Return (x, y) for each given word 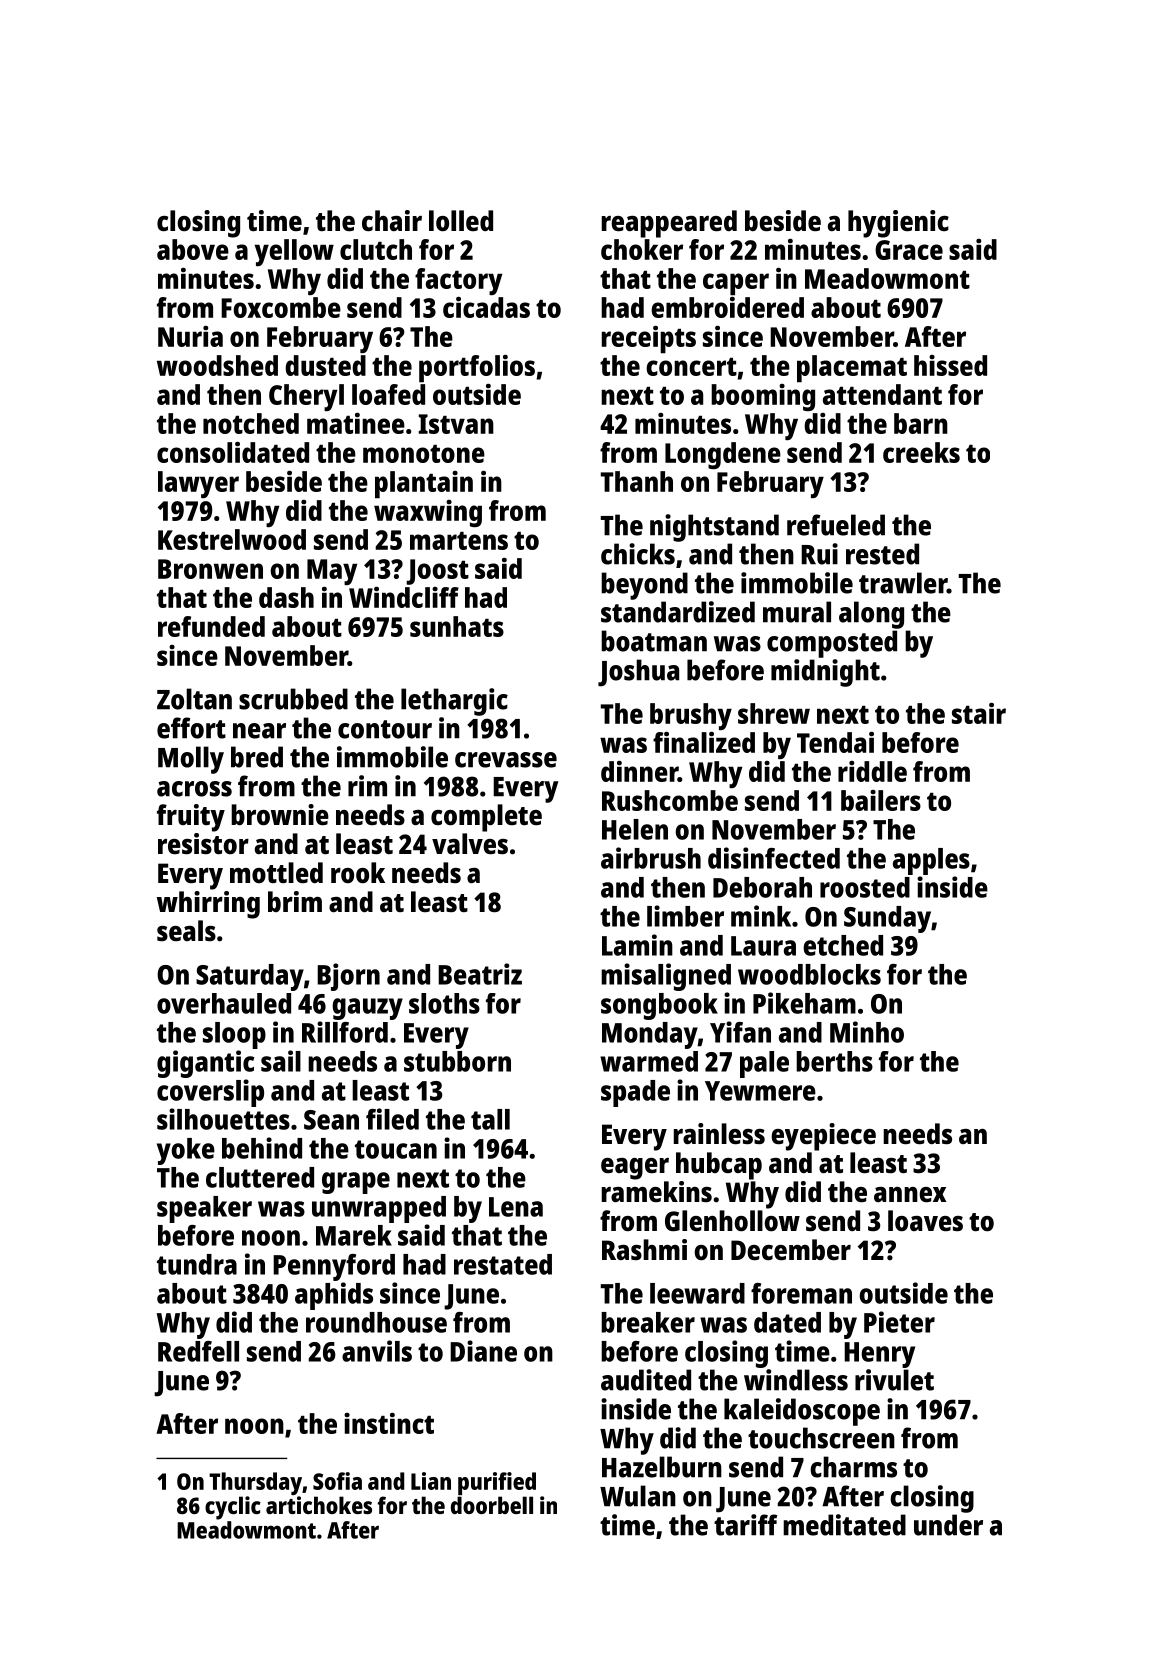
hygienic (898, 224)
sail (281, 1061)
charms (853, 1467)
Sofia (337, 1481)
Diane (483, 1351)
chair (392, 220)
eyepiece (823, 1137)
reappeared (669, 224)
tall (490, 1119)
